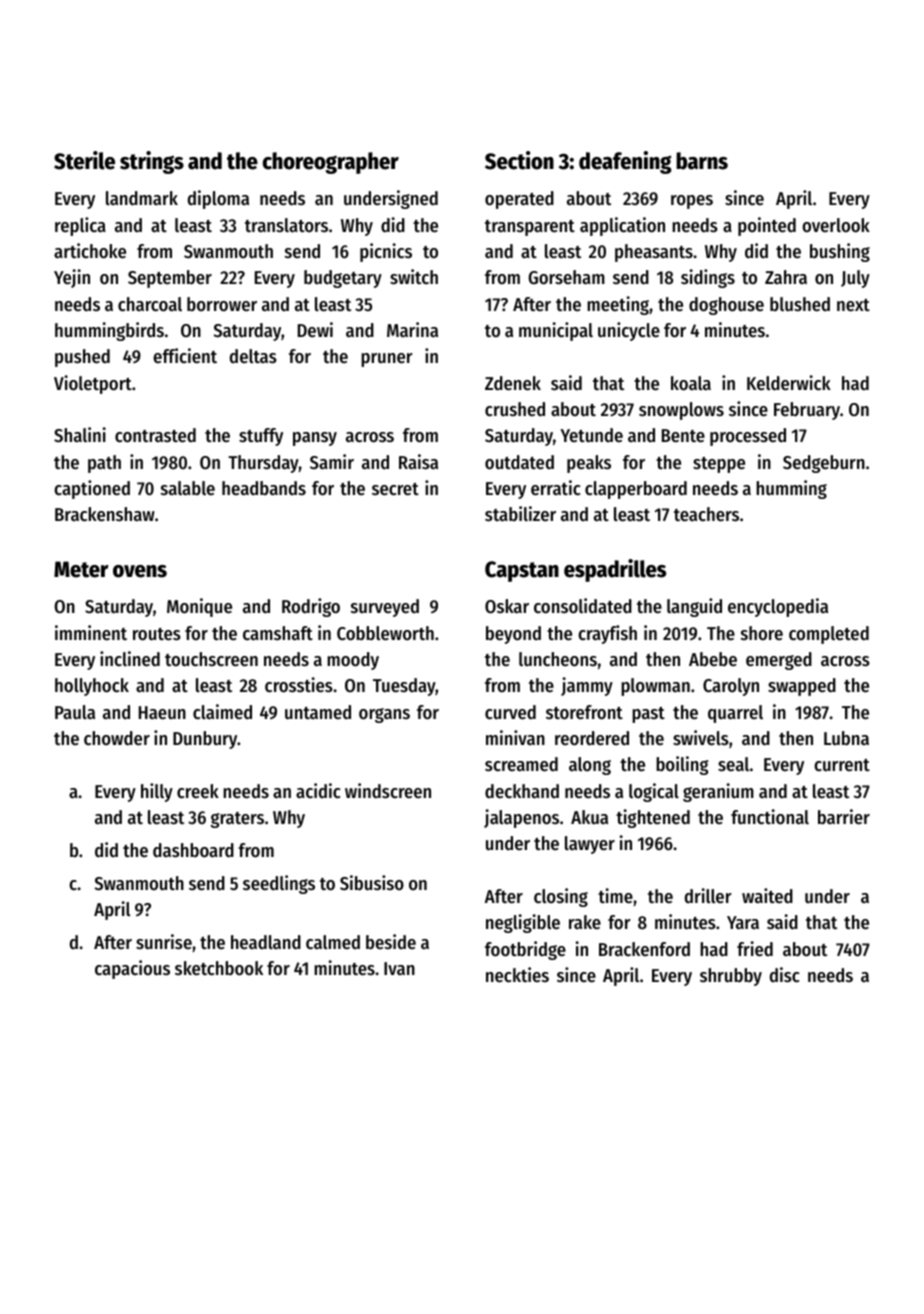 Image resolution: width=924 pixels, height=1314 pixels. What do you see at coordinates (388, 791) in the screenshot?
I see `windscreen` at bounding box center [388, 791].
